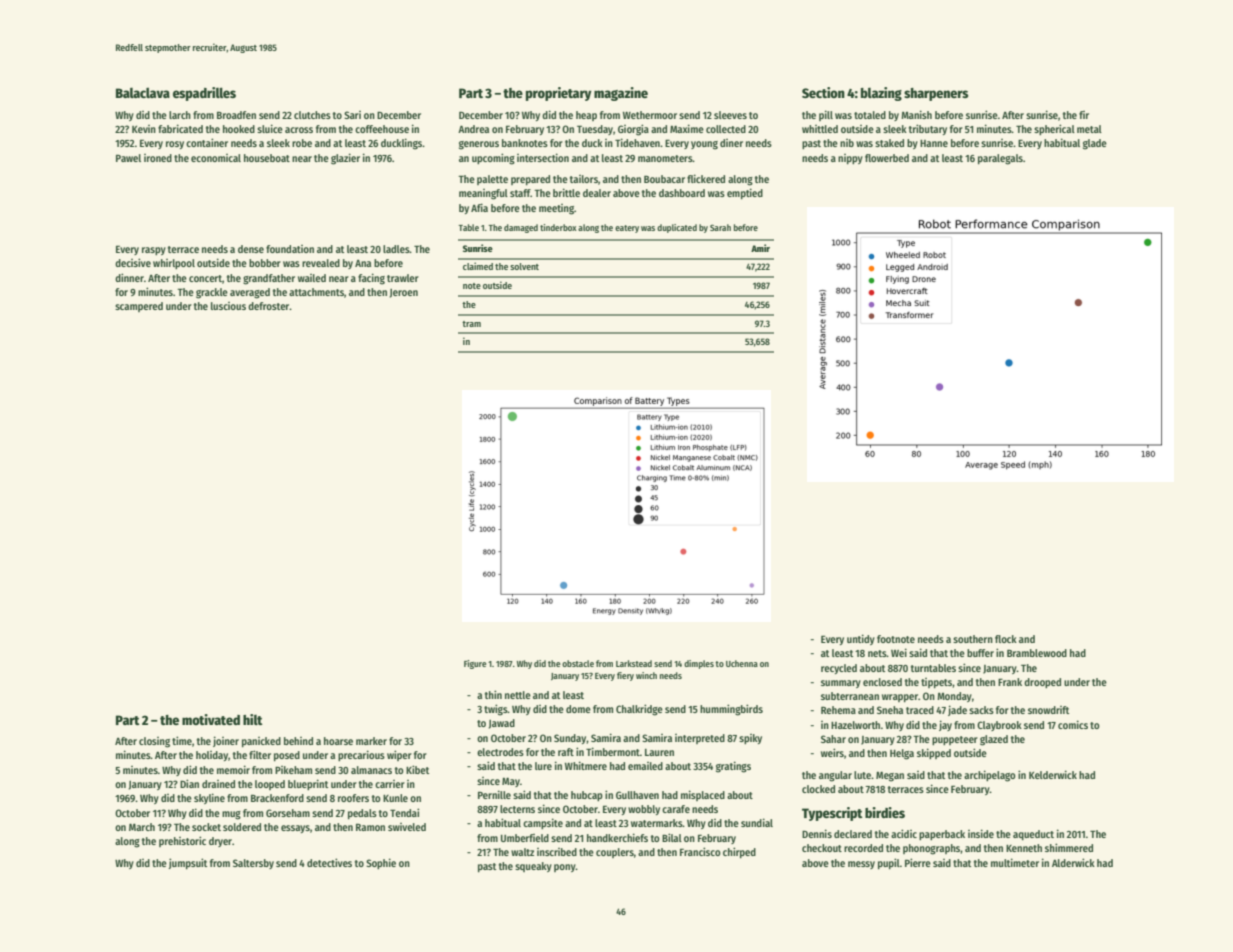 Image resolution: width=1233 pixels, height=952 pixels. I want to click on flock, so click(1006, 639).
